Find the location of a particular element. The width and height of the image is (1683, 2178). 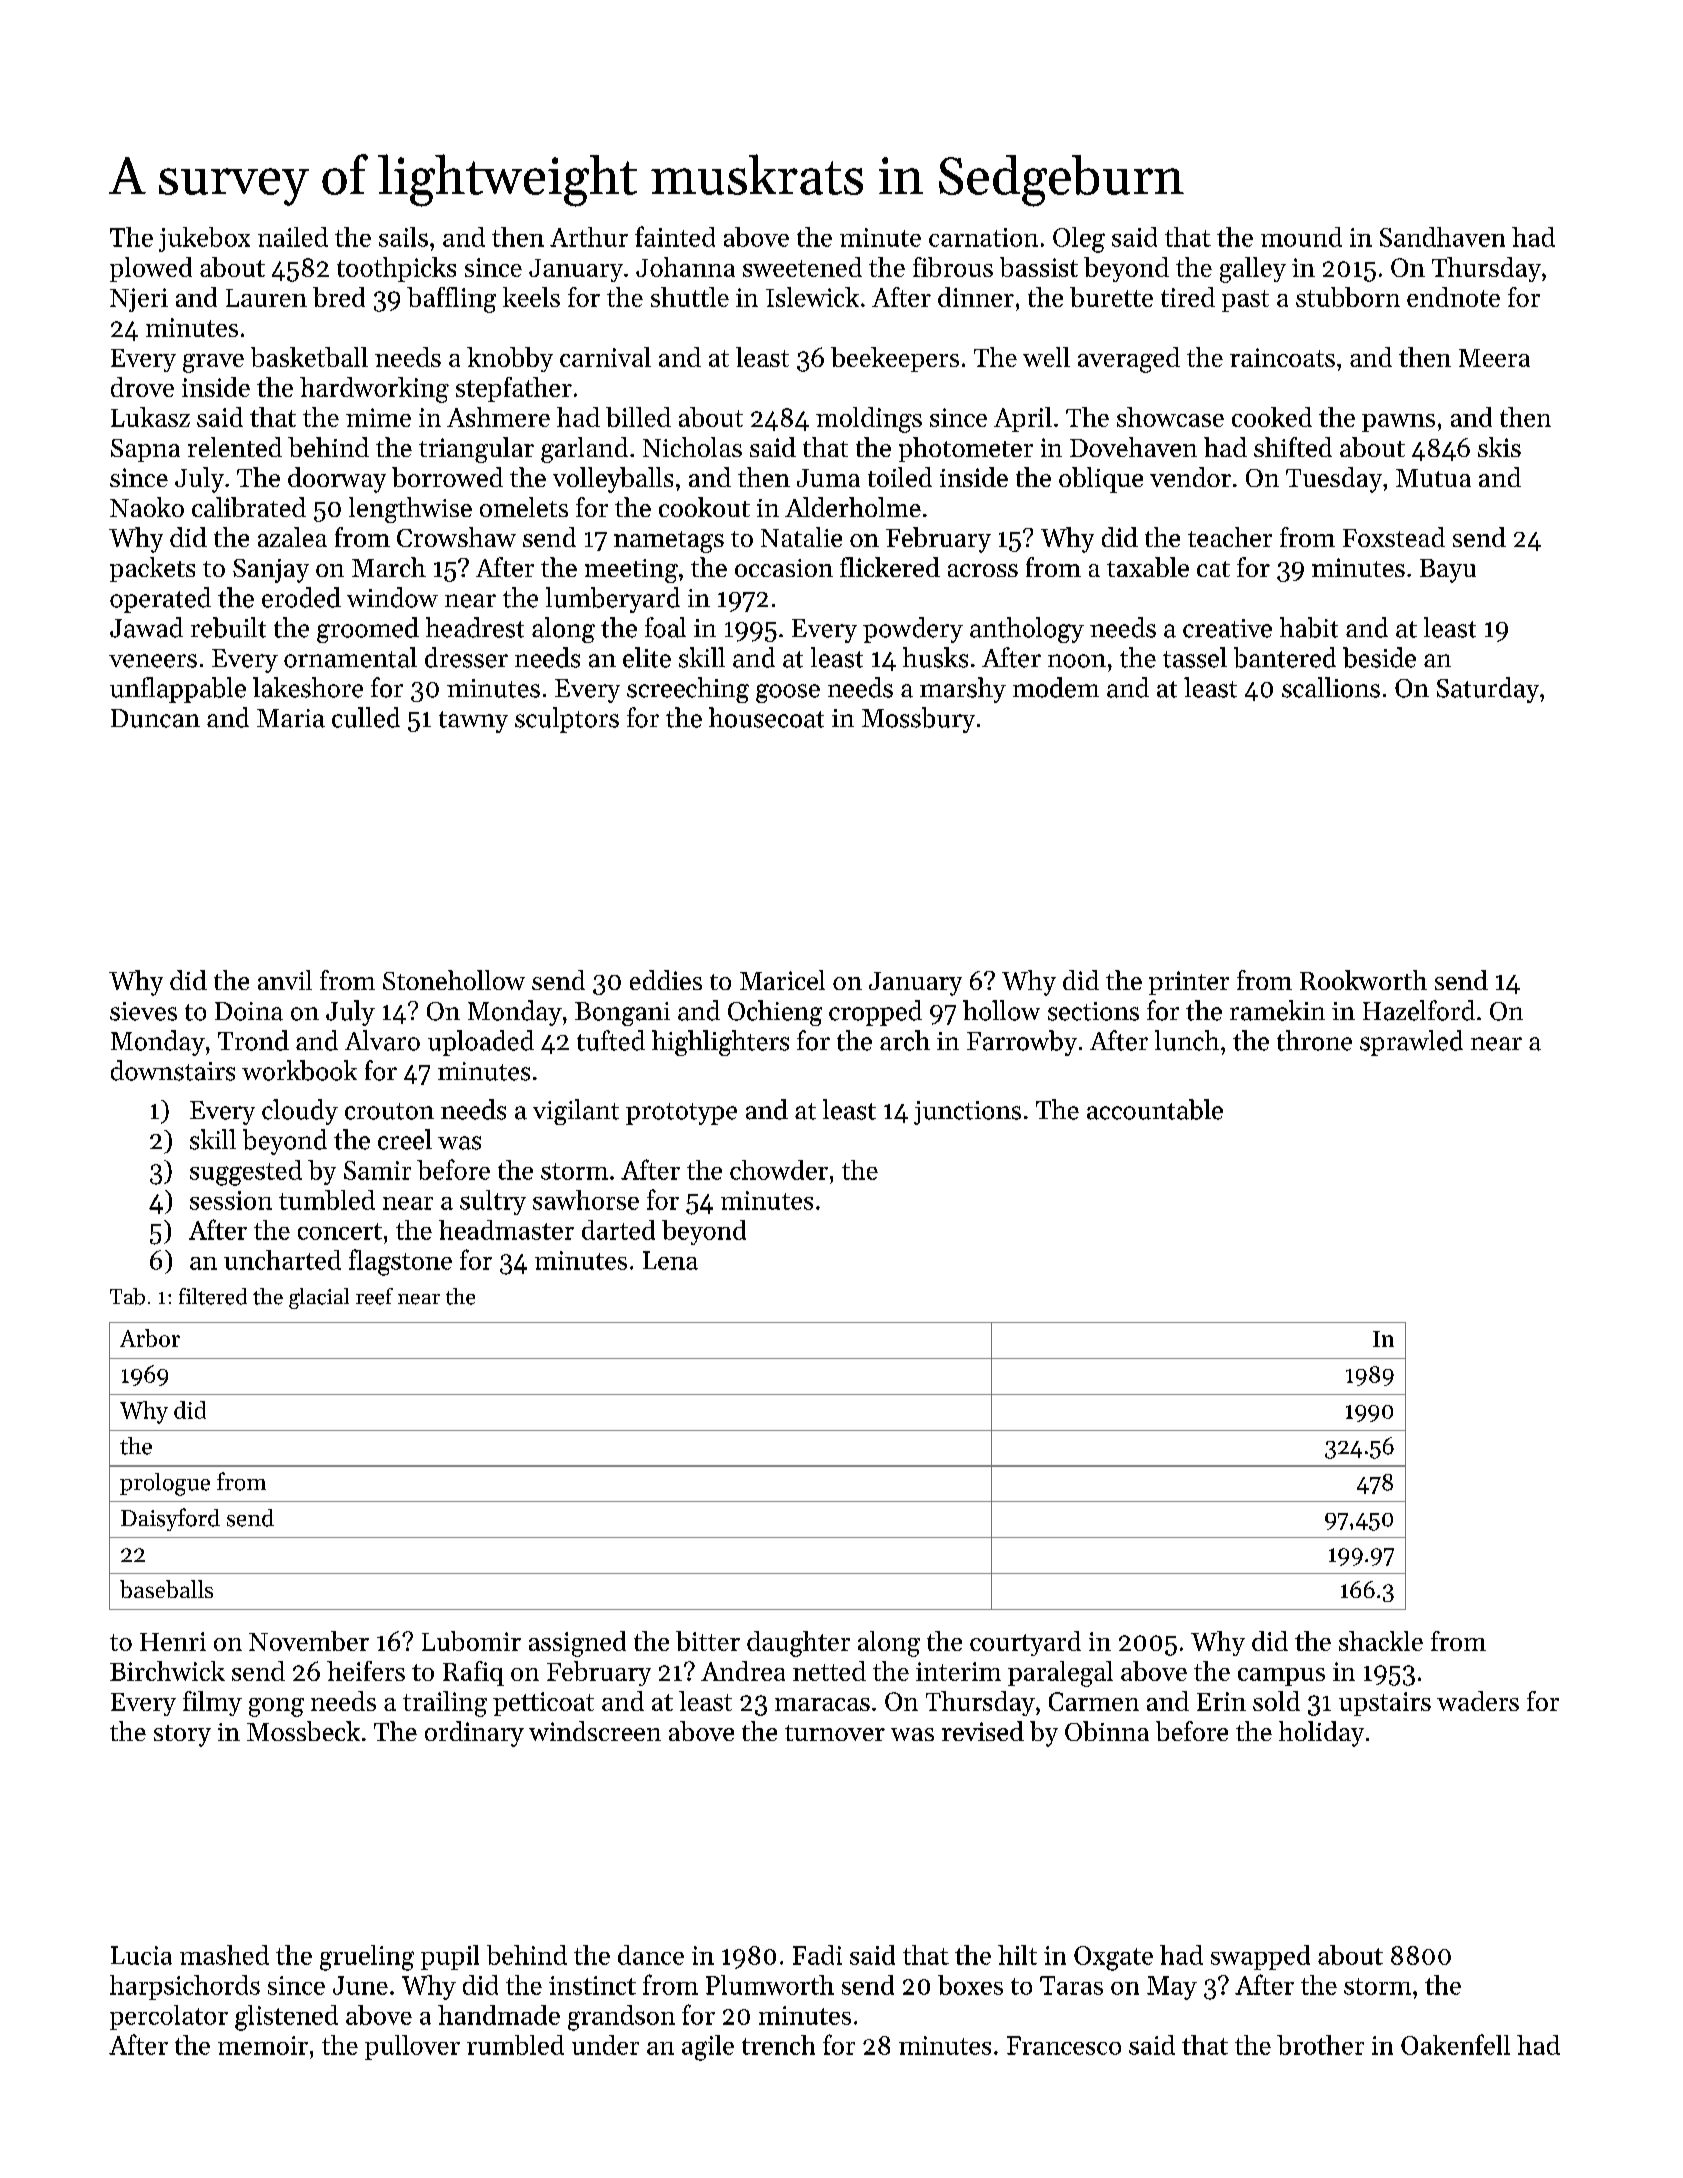

memoir is located at coordinates (263, 2045).
